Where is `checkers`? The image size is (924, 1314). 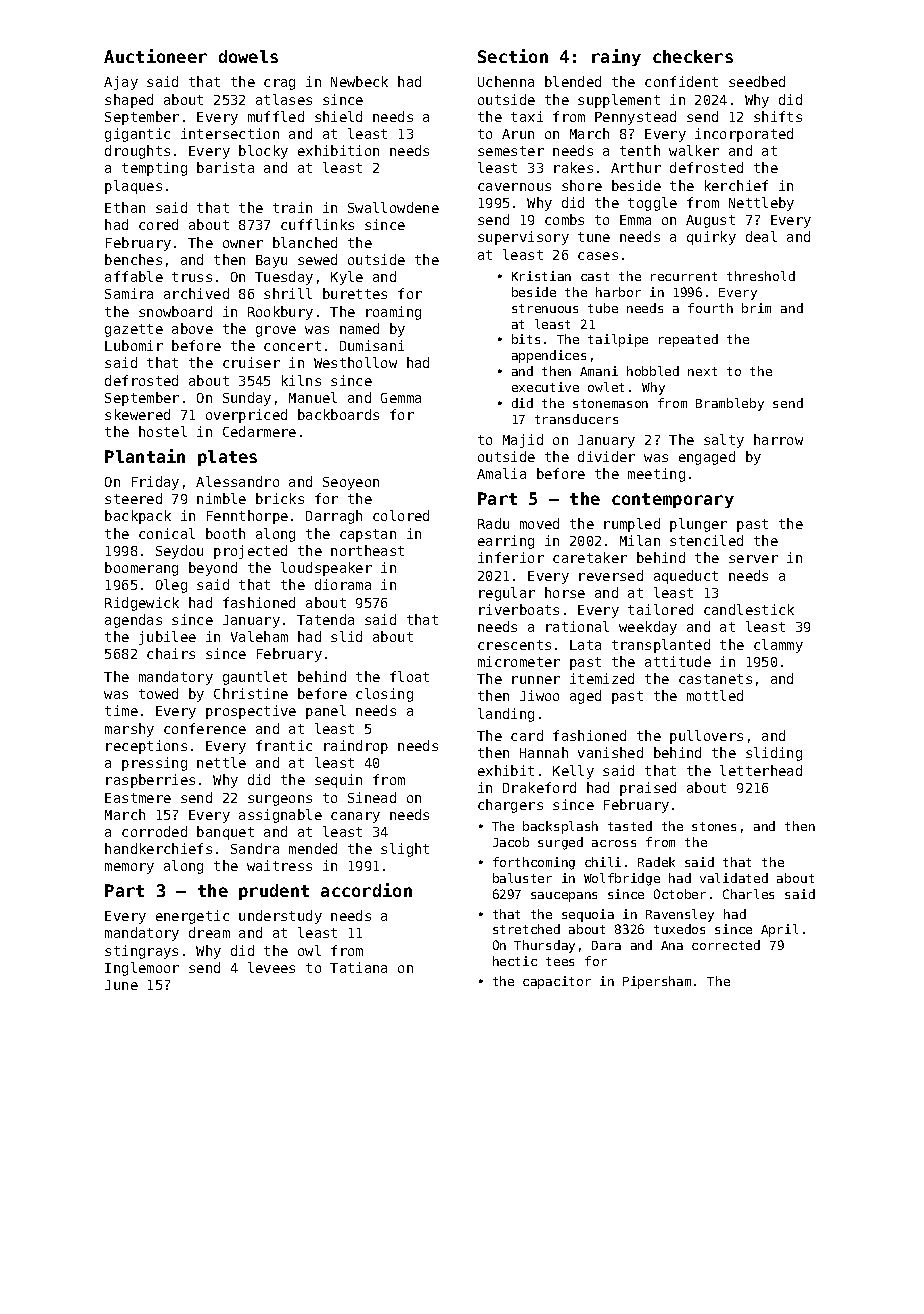
checkers is located at coordinates (693, 56).
